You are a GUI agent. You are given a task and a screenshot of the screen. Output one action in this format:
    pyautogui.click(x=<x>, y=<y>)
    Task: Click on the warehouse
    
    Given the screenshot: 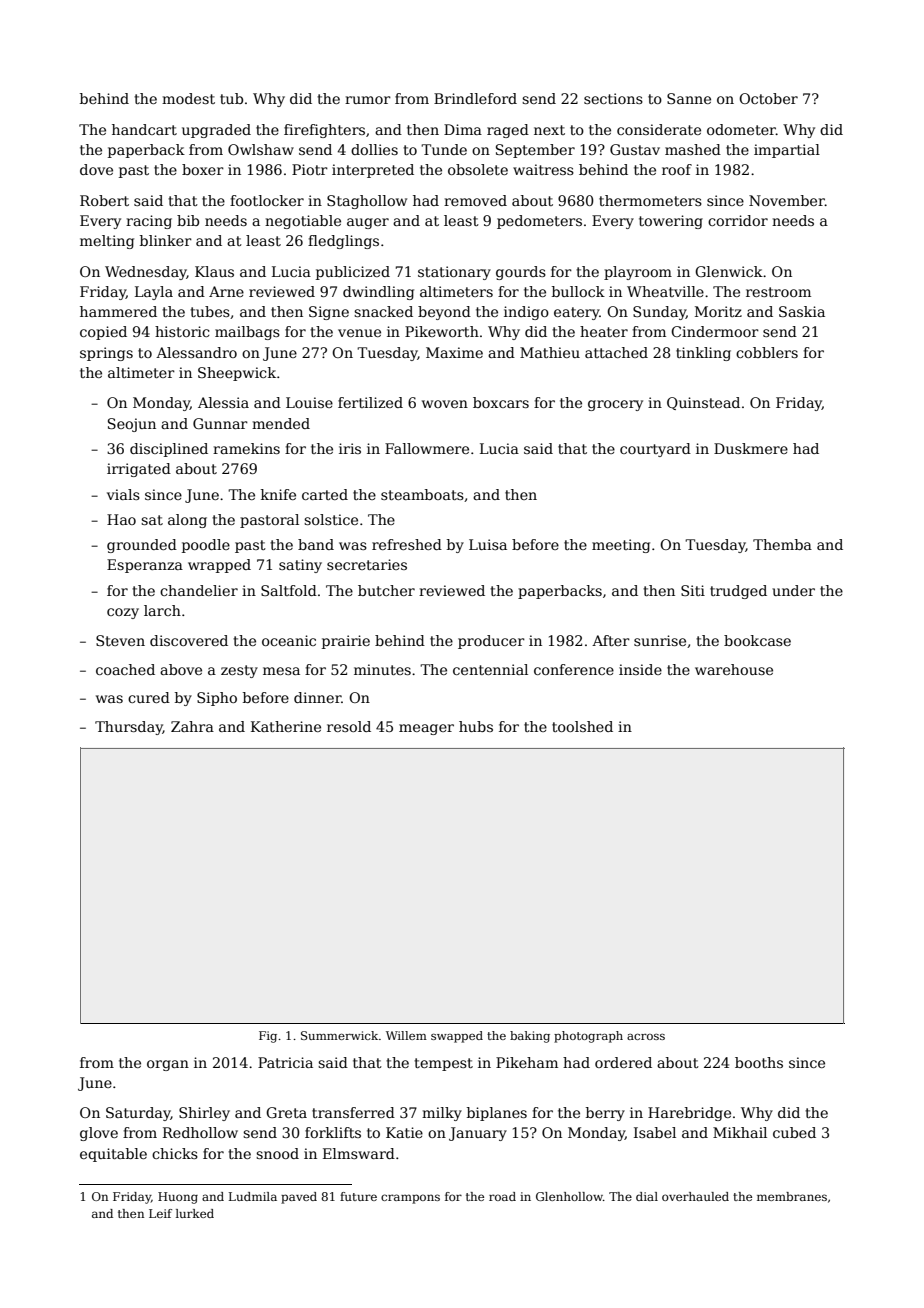 What is the action you would take?
    pyautogui.click(x=734, y=669)
